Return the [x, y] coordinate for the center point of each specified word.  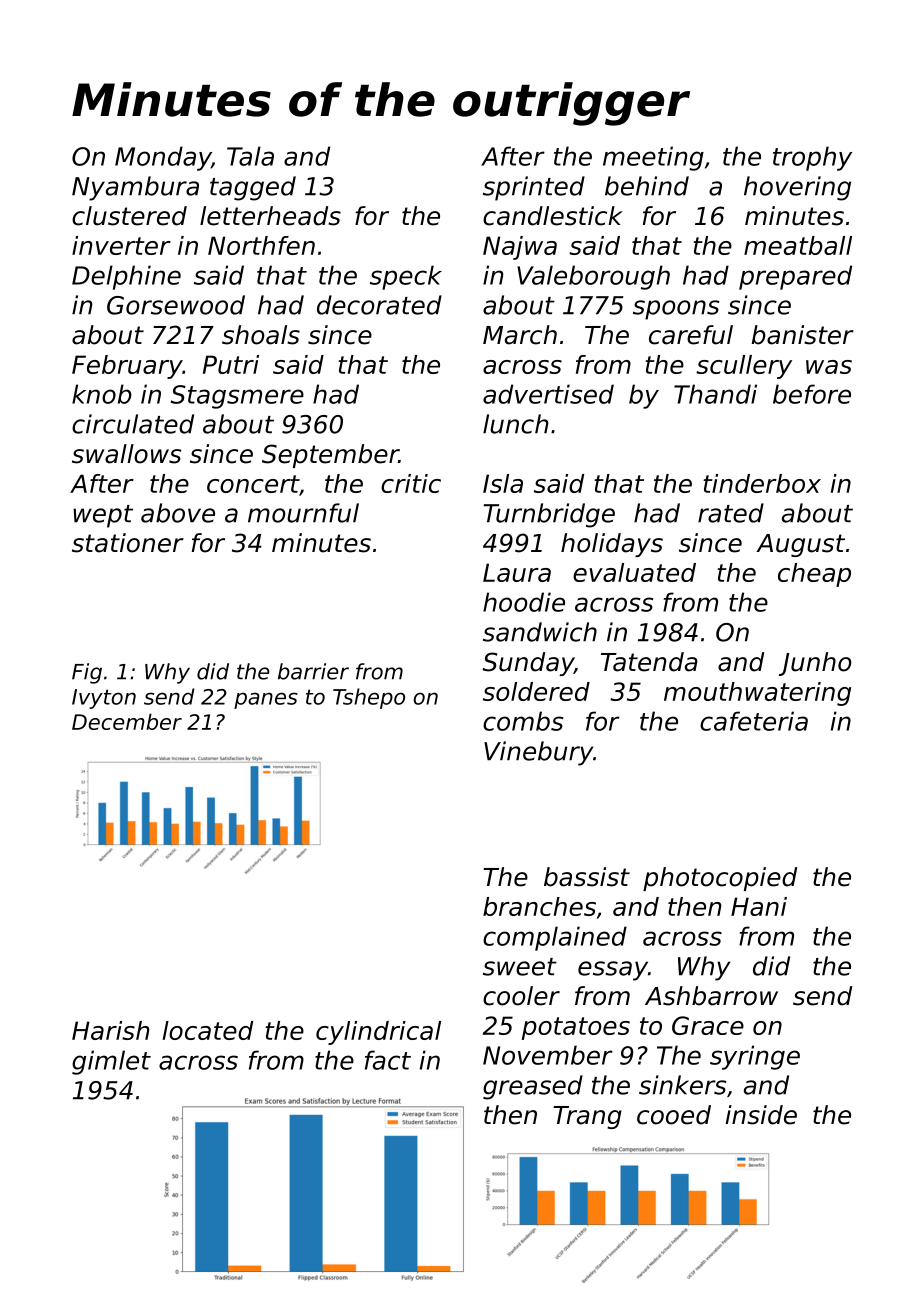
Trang [587, 1117]
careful [691, 335]
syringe [755, 1057]
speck [406, 277]
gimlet [111, 1062]
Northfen [261, 245]
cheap [814, 575]
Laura [517, 572]
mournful [303, 513]
